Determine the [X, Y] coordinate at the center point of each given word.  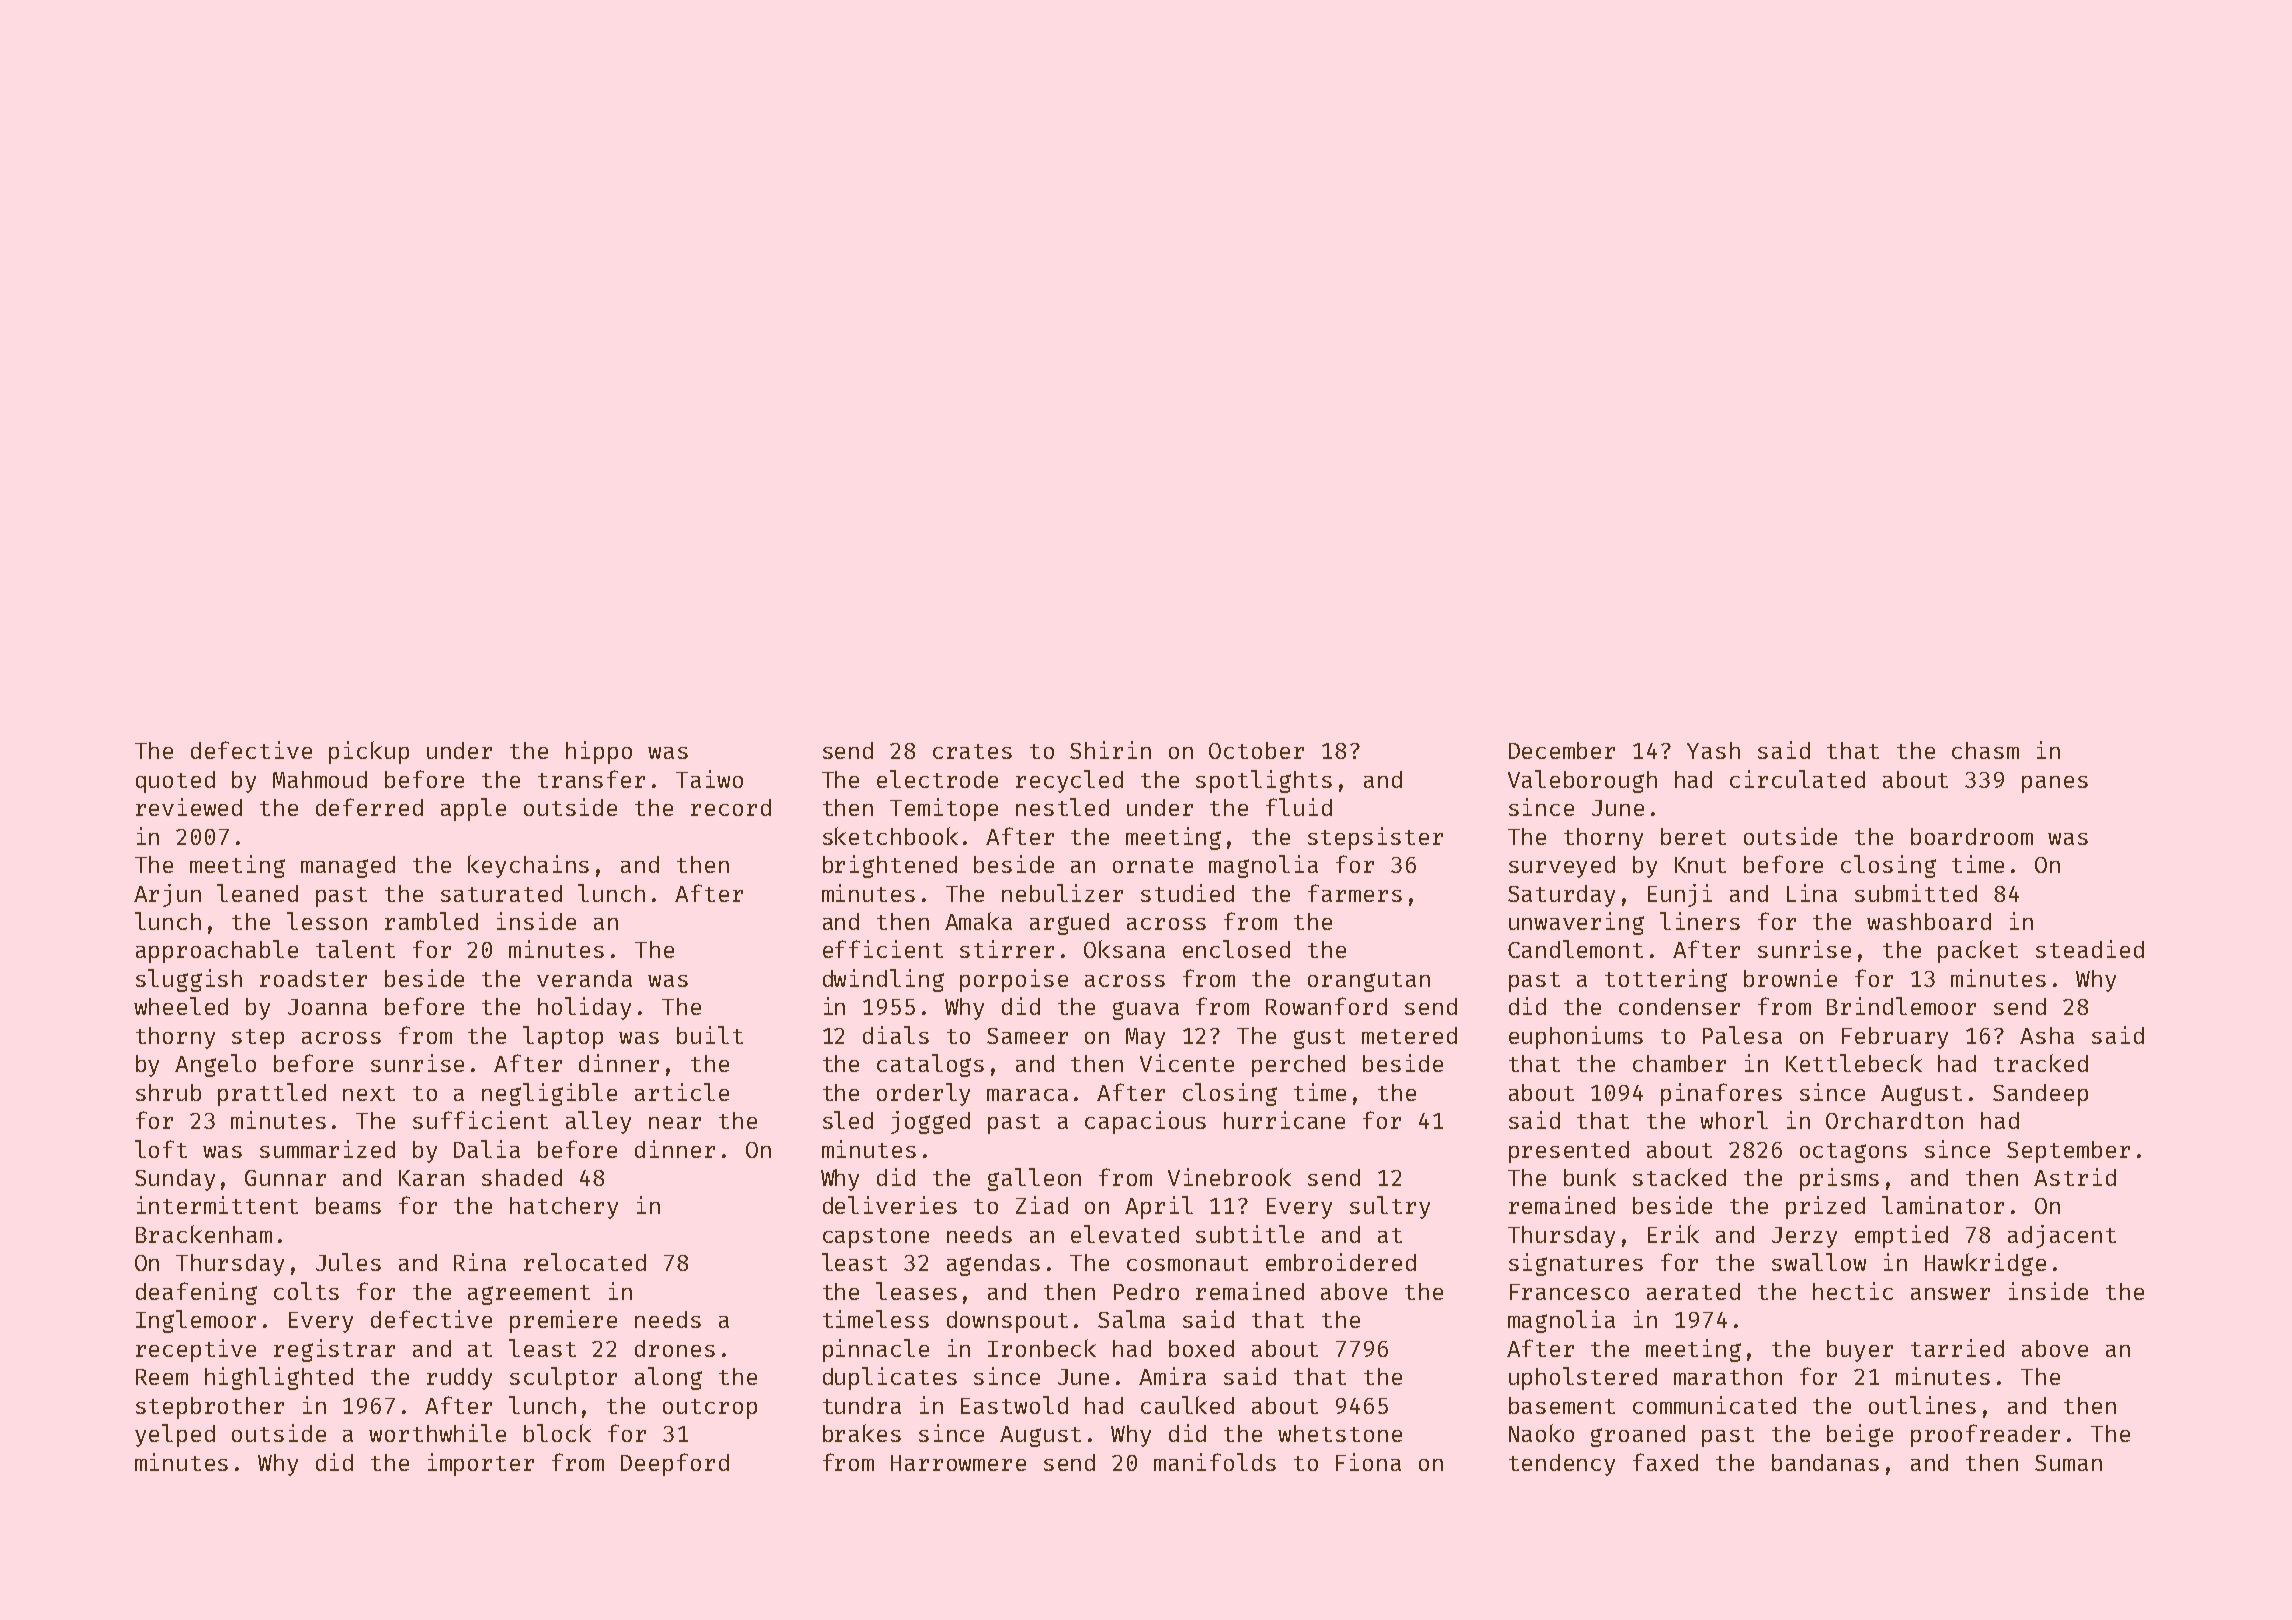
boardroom [1972, 836]
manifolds [1215, 1462]
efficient [883, 949]
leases [916, 1291]
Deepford [675, 1464]
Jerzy [1804, 1237]
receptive [196, 1350]
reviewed [189, 807]
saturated [501, 893]
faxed [1665, 1462]
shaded [522, 1177]
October [1256, 750]
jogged [930, 1122]
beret [1693, 836]
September [2068, 1152]
